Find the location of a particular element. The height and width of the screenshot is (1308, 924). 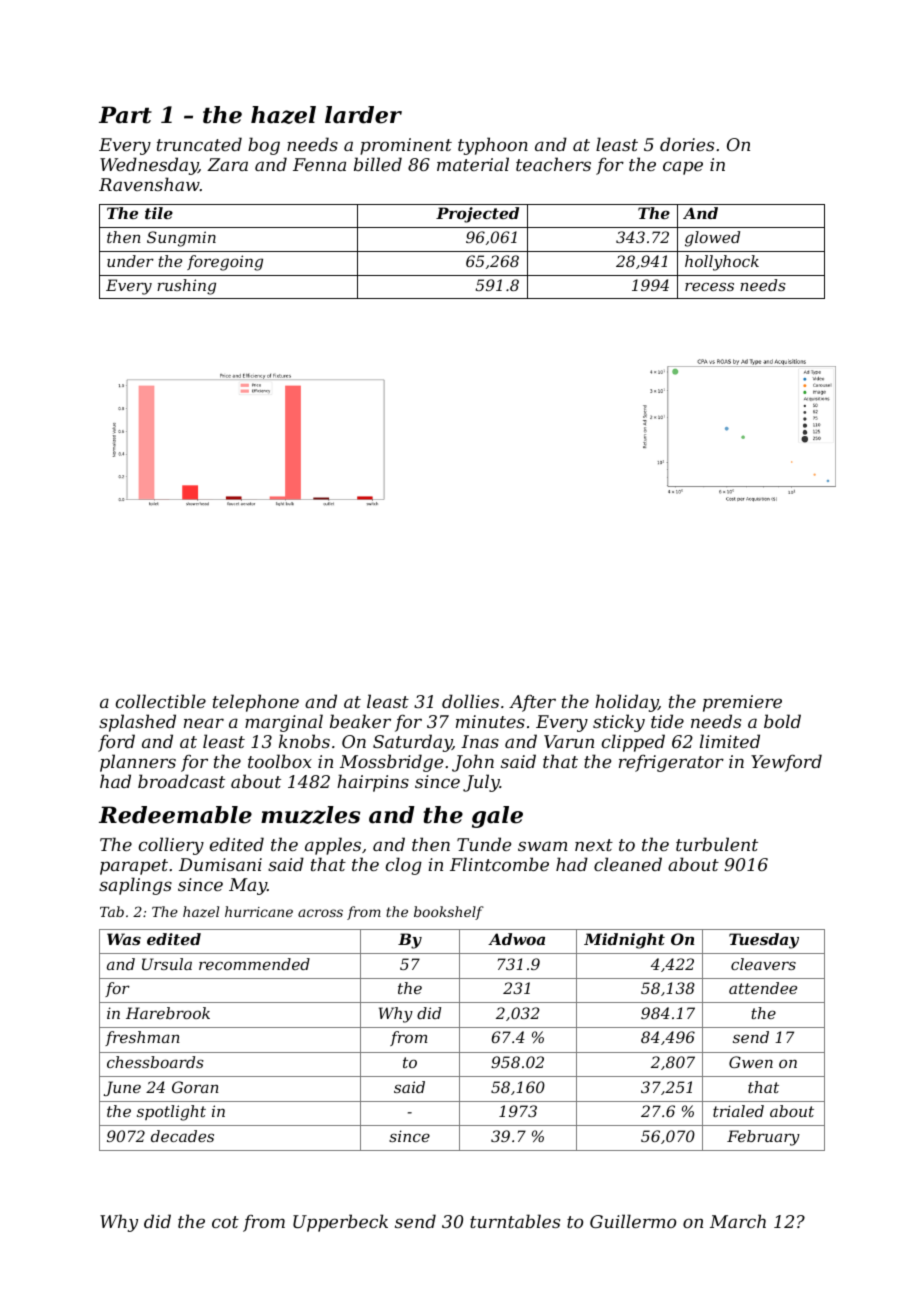

recess is located at coordinates (709, 286).
